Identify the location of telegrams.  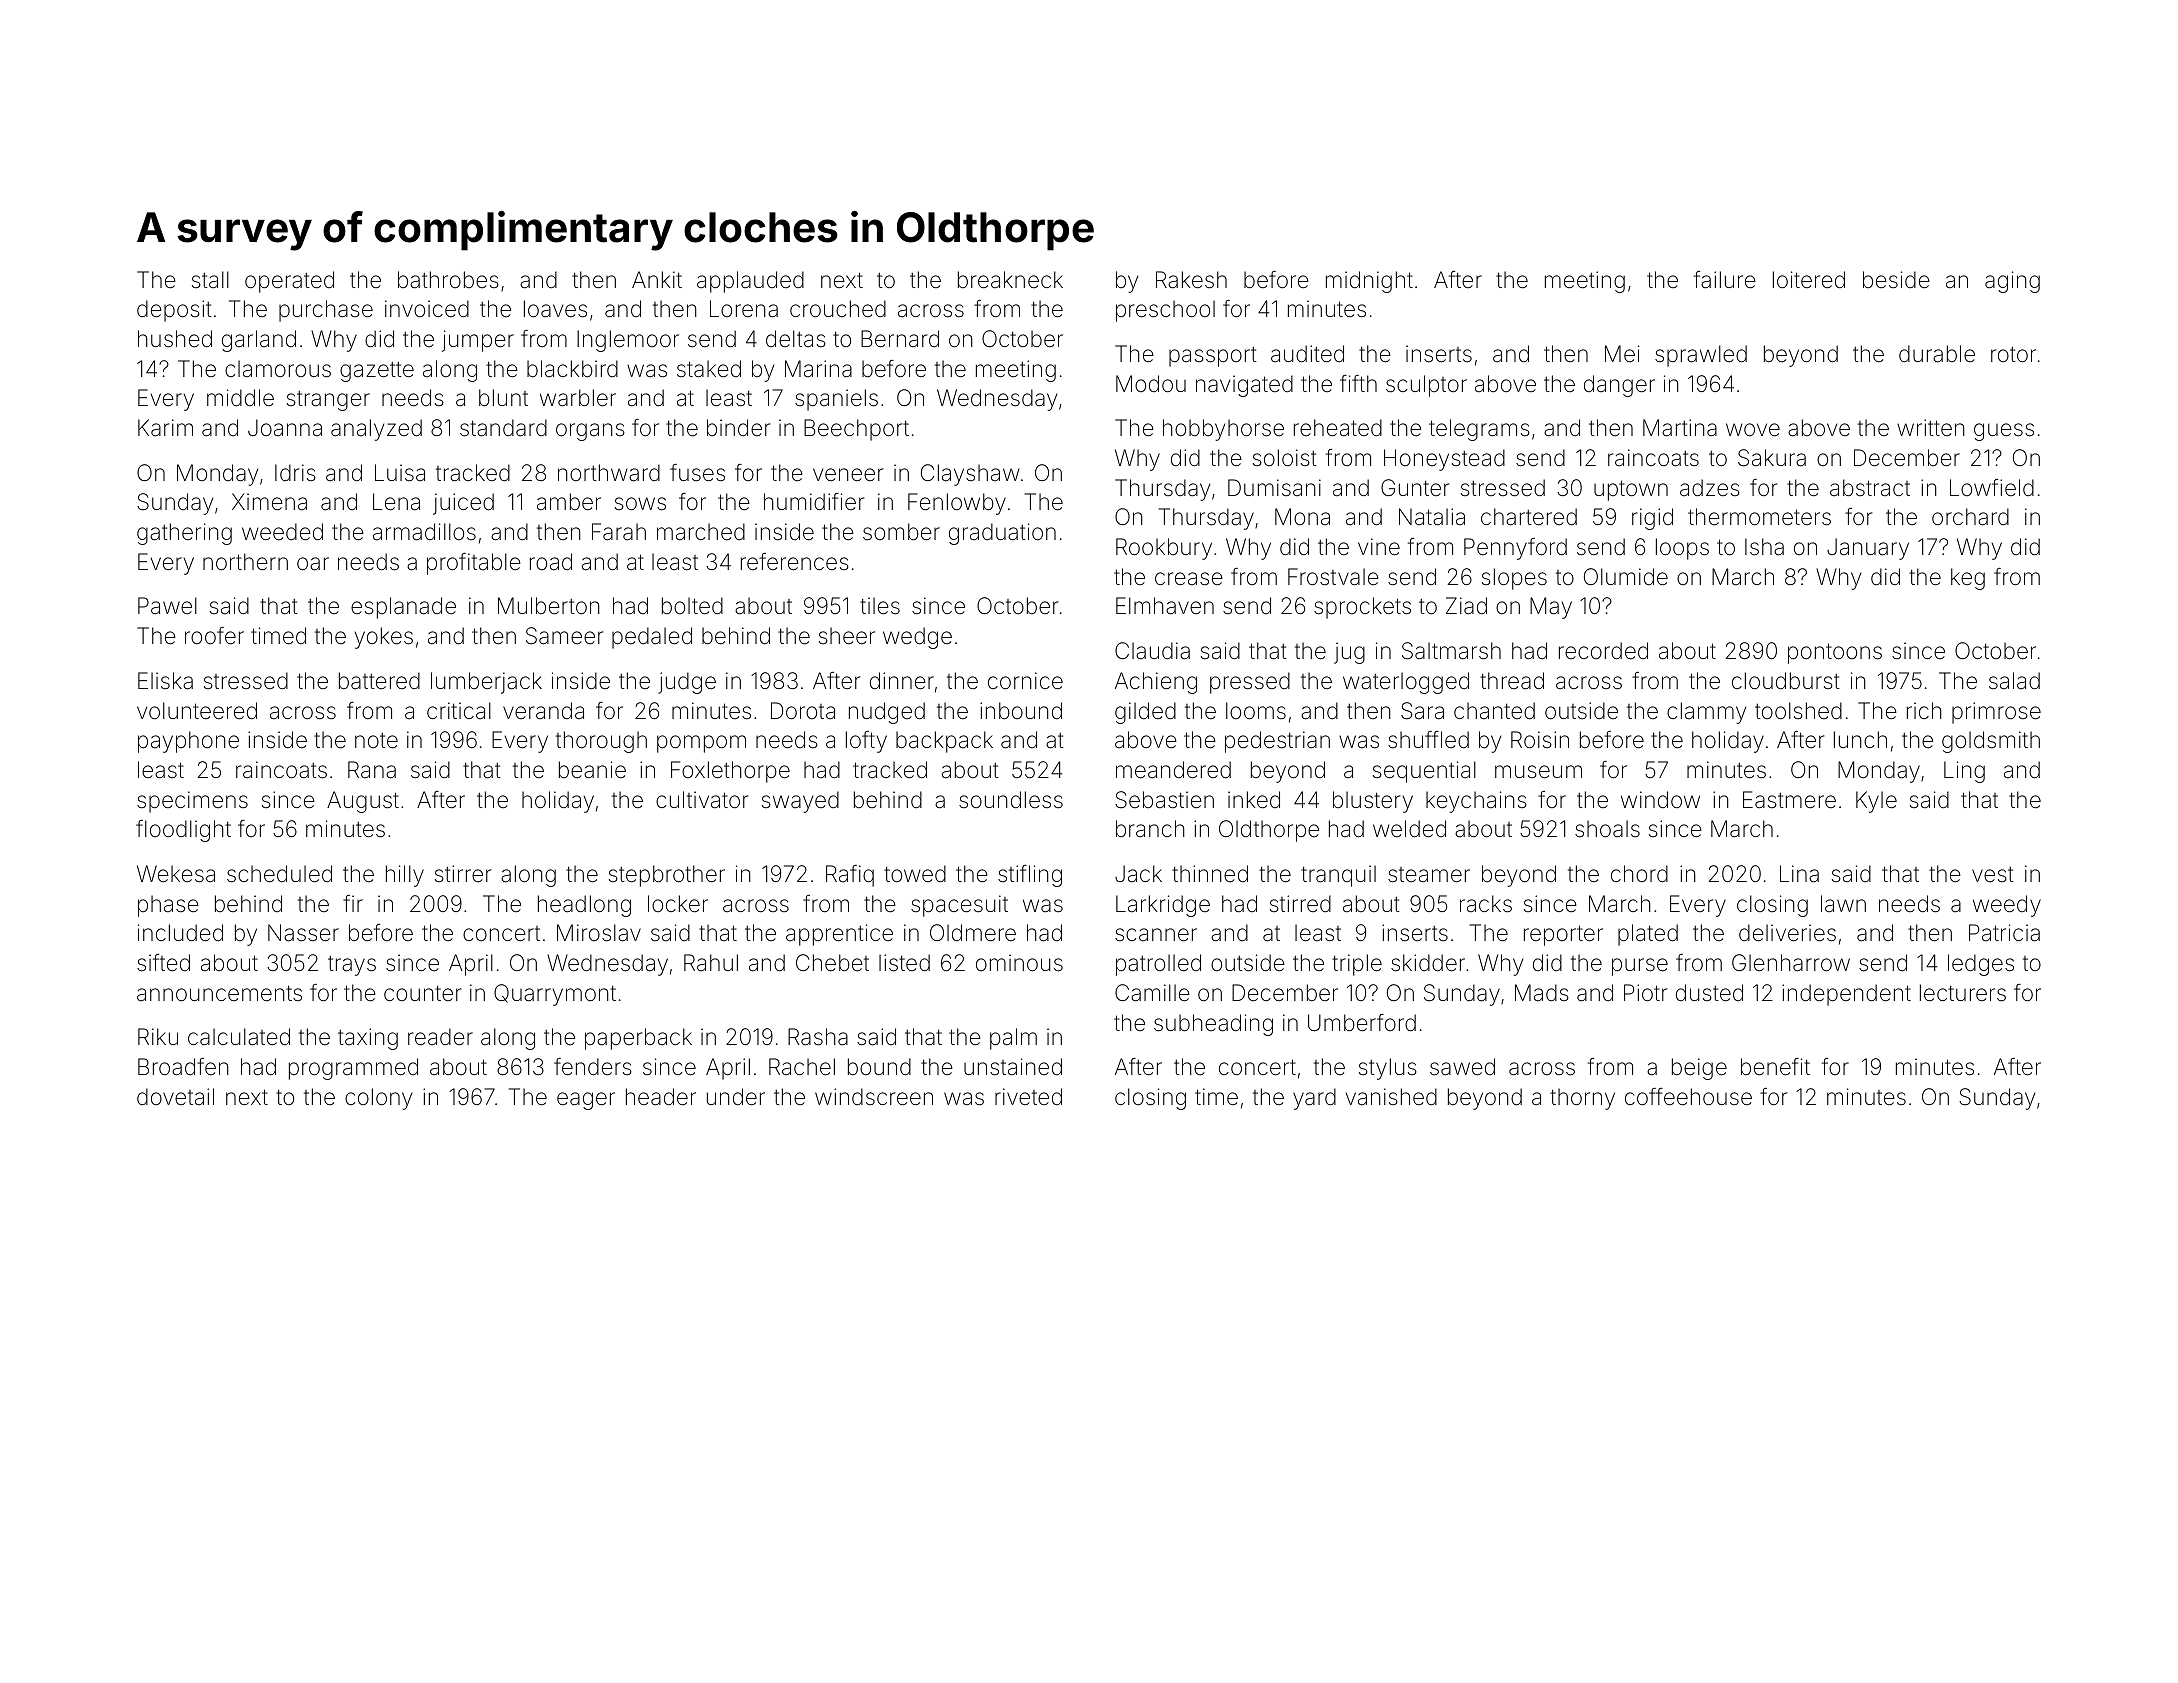
(1479, 430).
